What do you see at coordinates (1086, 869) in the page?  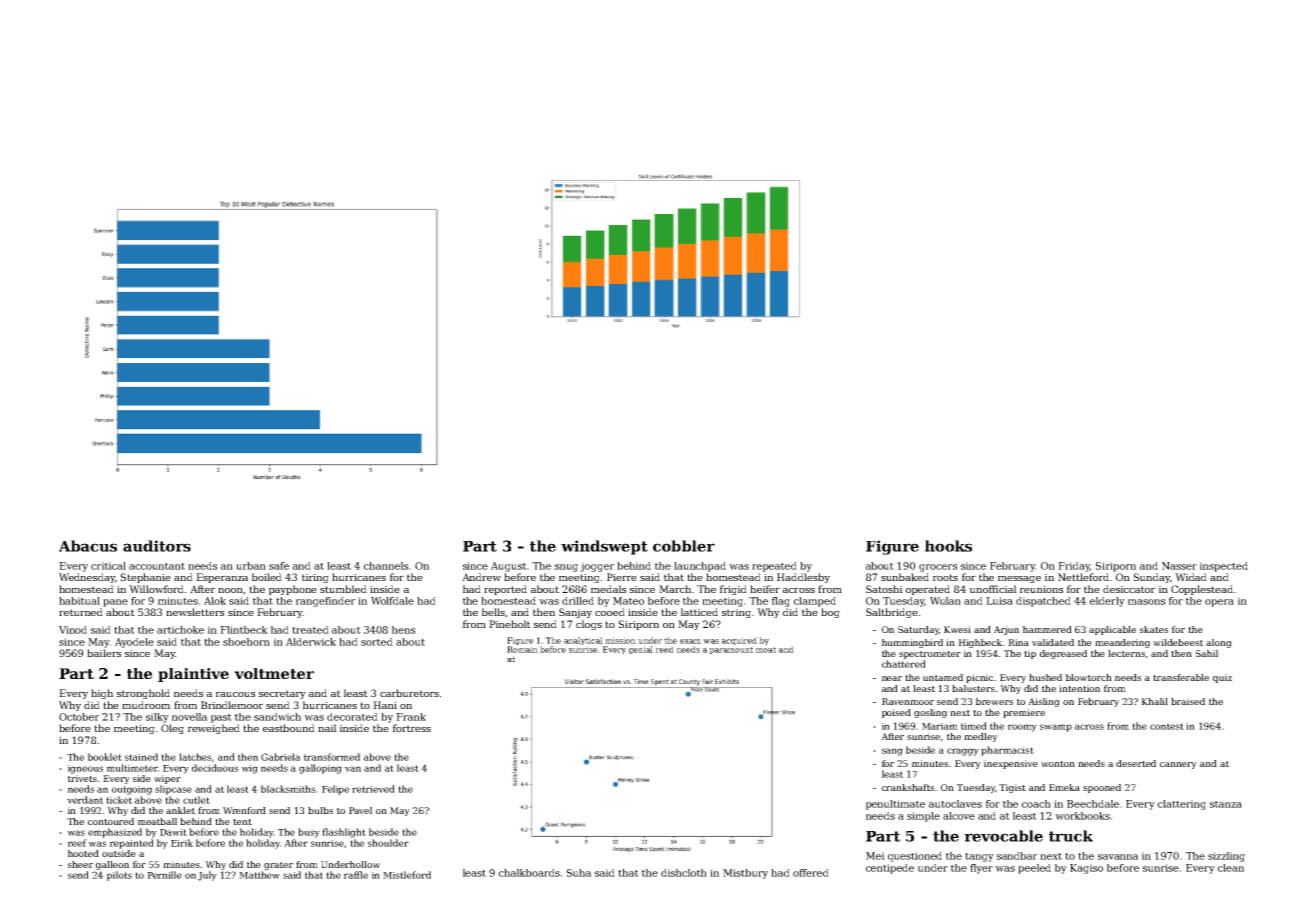 I see `Kagiso` at bounding box center [1086, 869].
